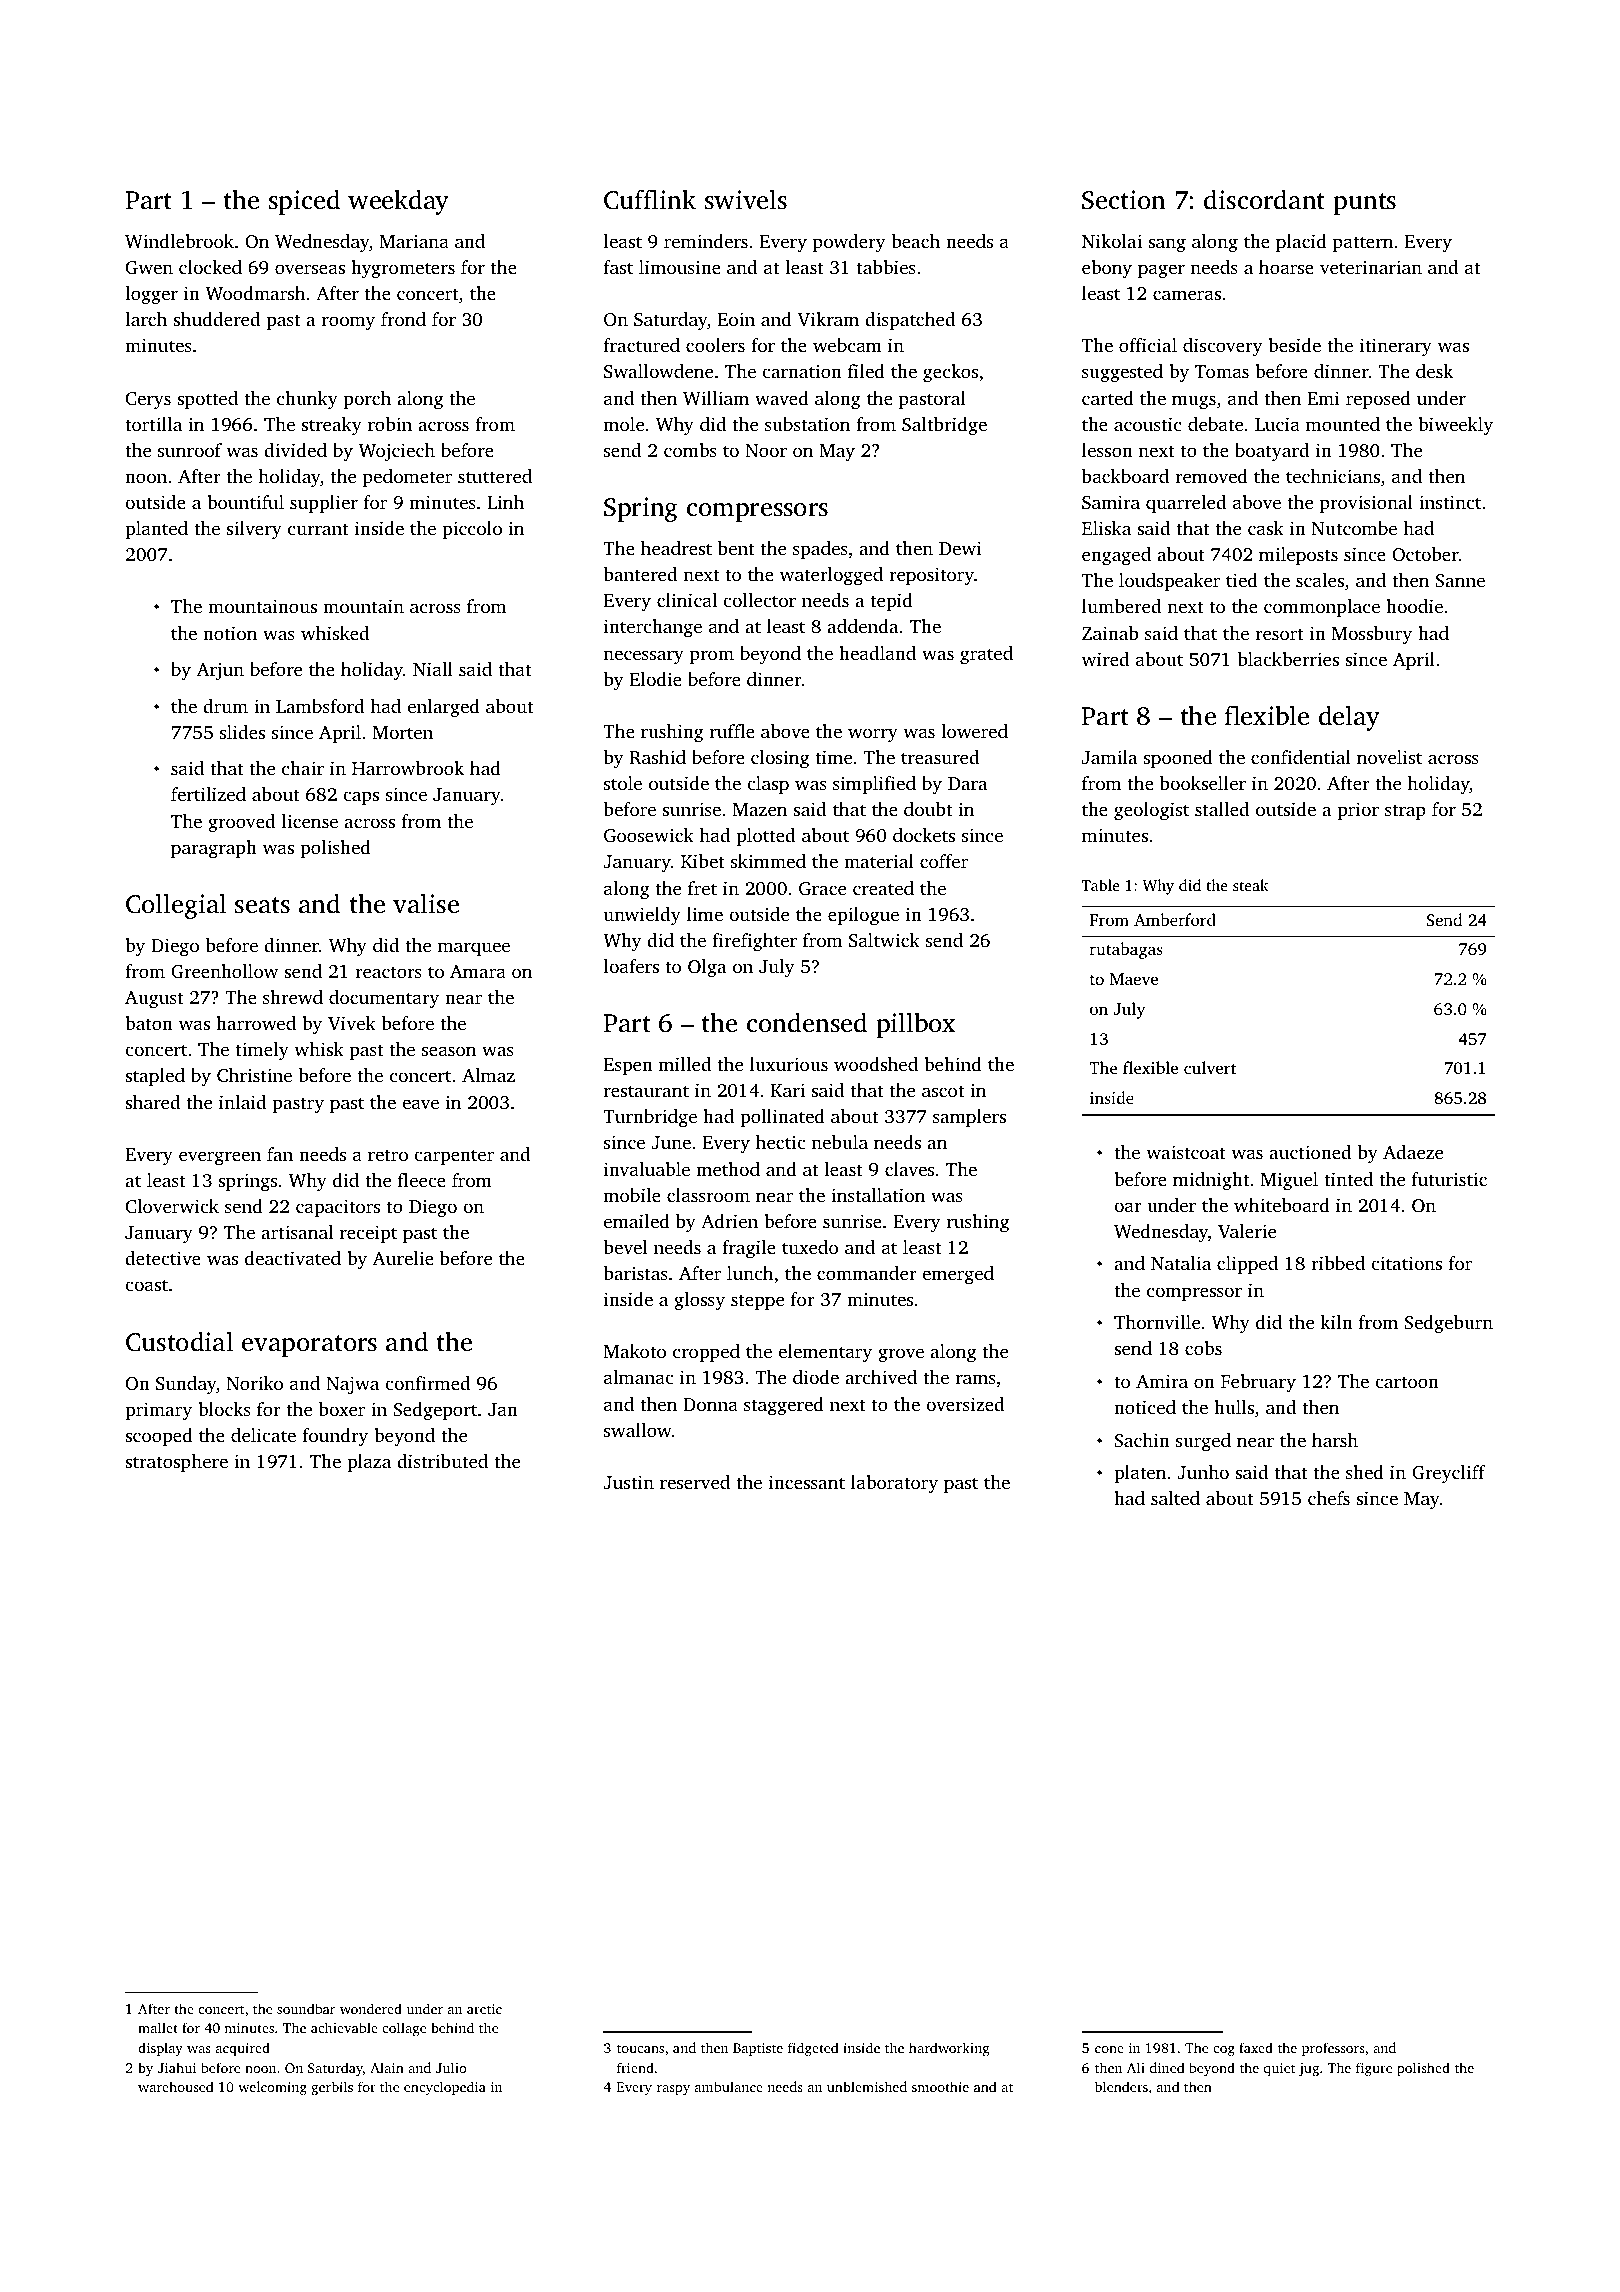  What do you see at coordinates (1109, 2049) in the document?
I see `cone` at bounding box center [1109, 2049].
